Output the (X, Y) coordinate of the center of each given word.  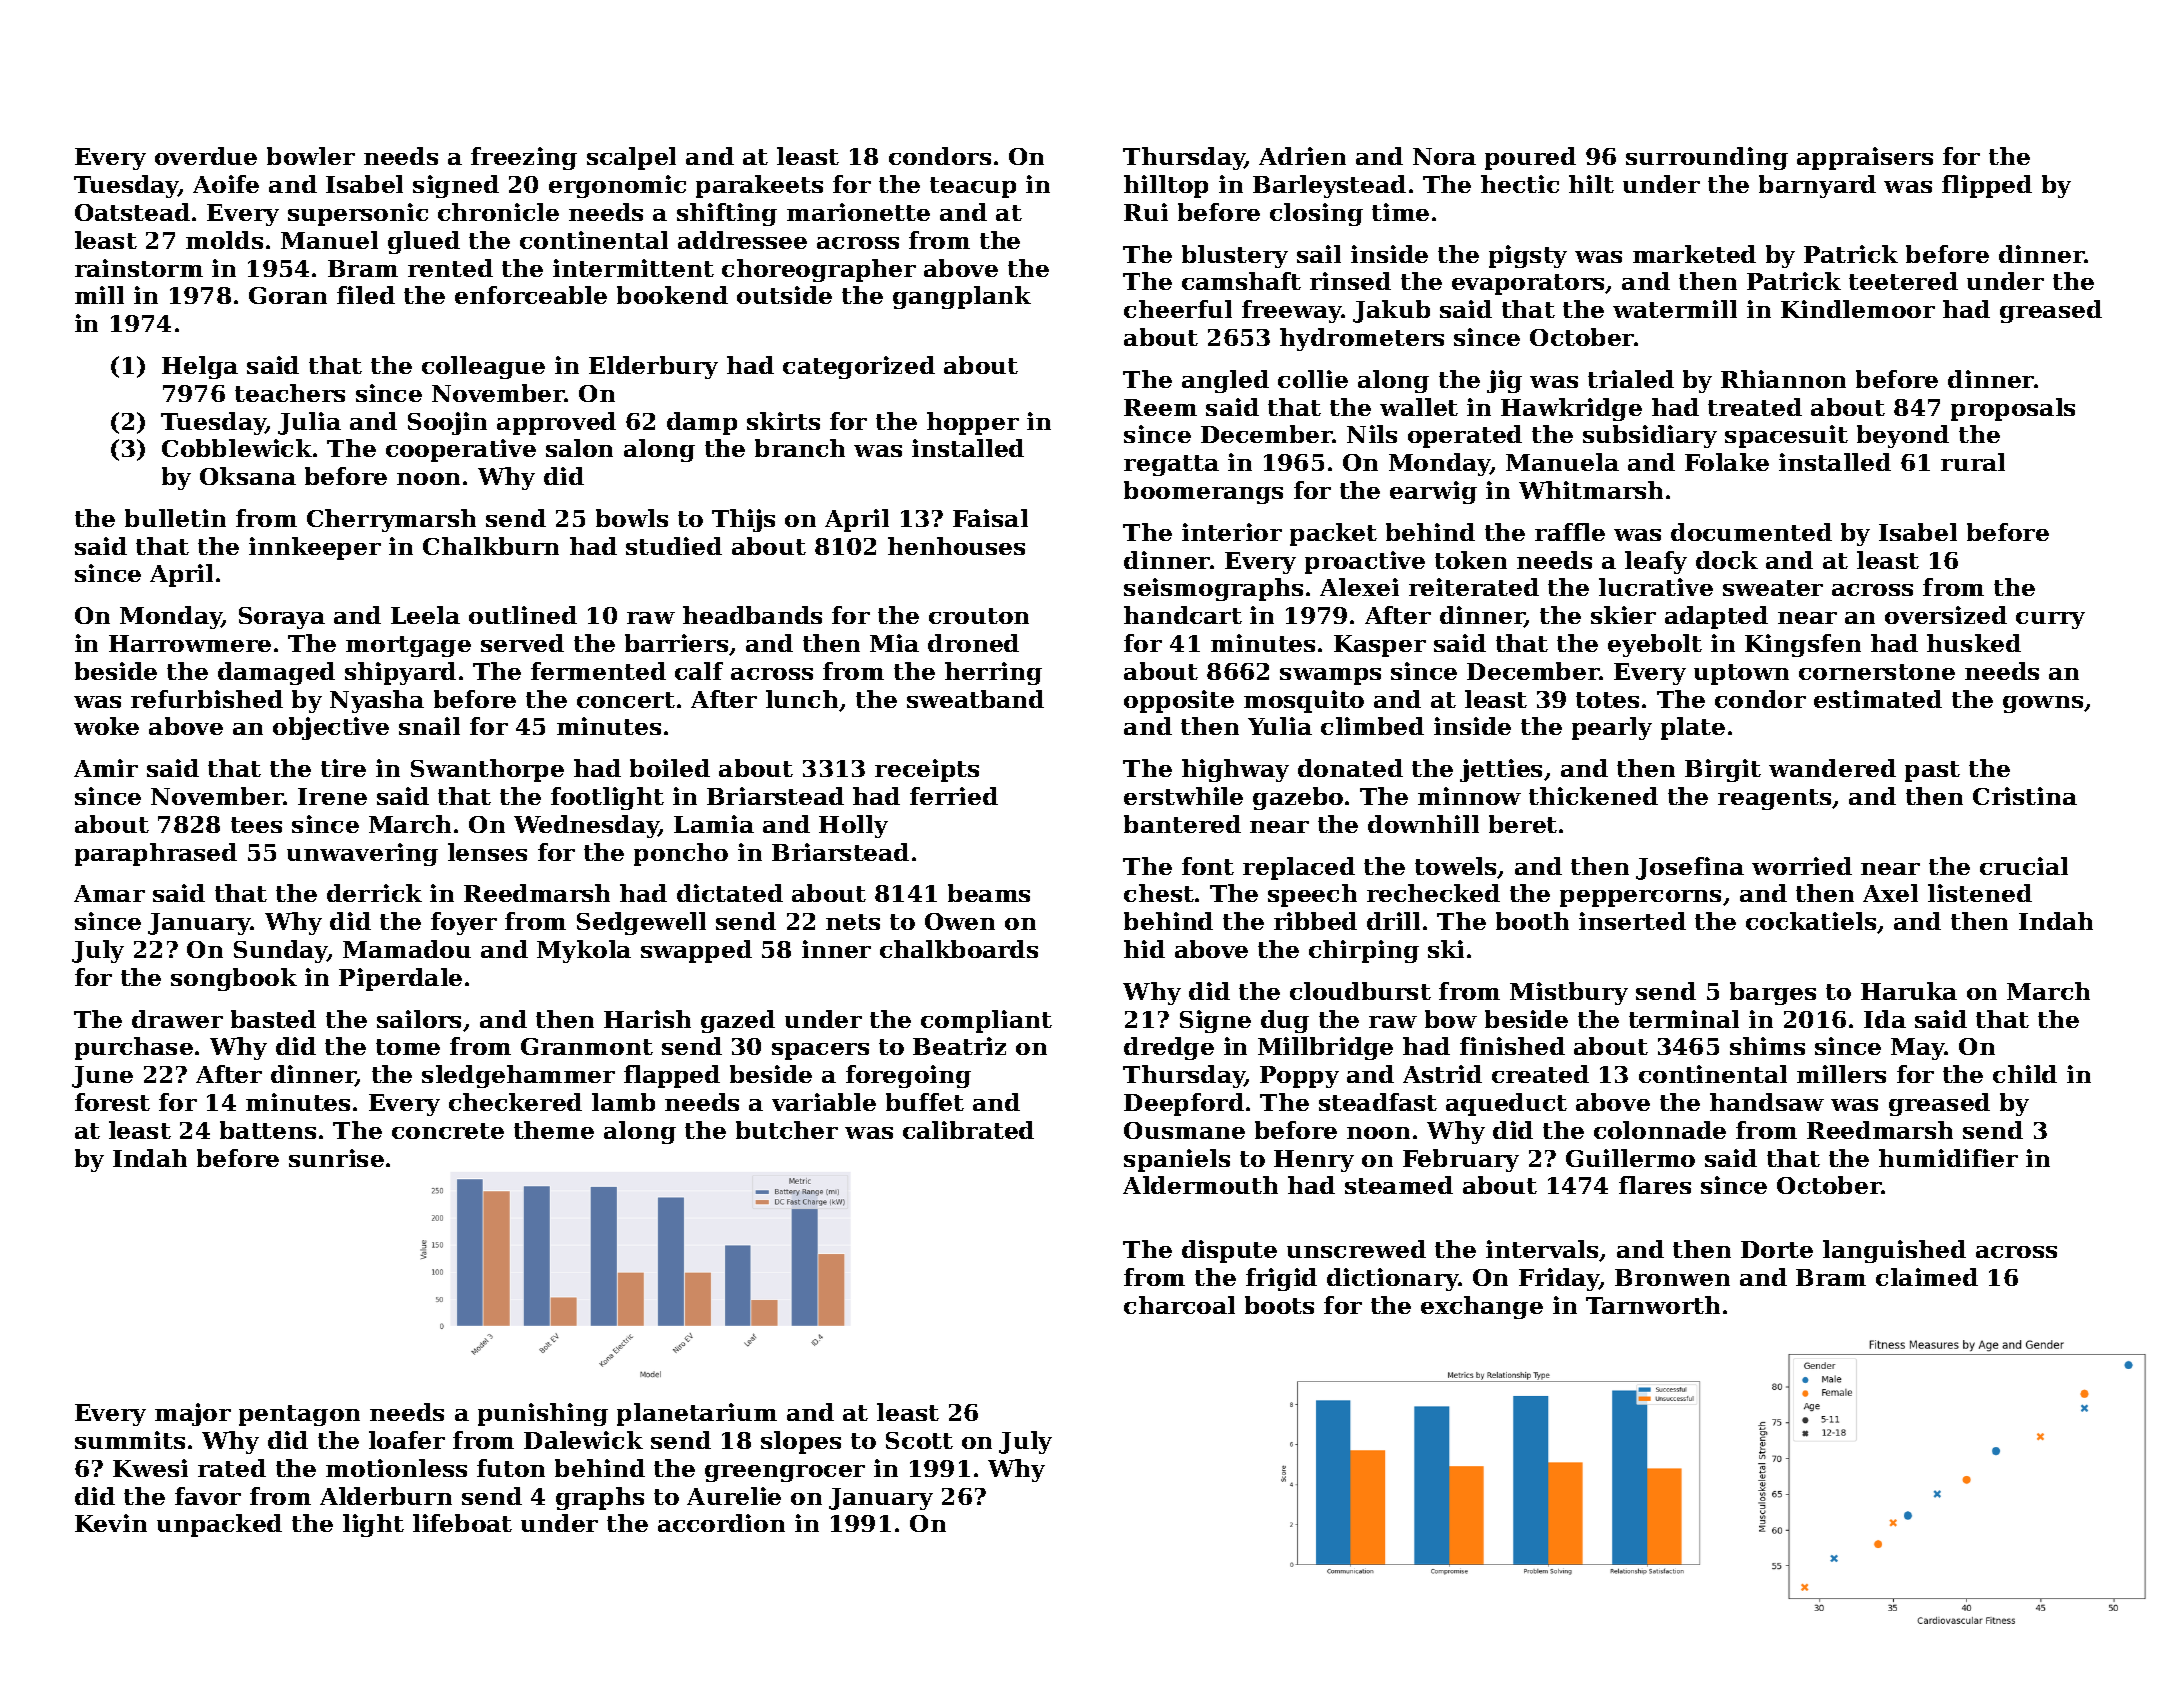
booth (1532, 921)
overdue (206, 156)
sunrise (336, 1158)
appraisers (1865, 158)
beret (1523, 824)
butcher (787, 1130)
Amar (109, 893)
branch (800, 448)
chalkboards (959, 949)
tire (343, 768)
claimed (1927, 1277)
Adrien (1302, 156)
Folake (1727, 462)
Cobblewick (237, 448)
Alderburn (386, 1496)
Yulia (1280, 726)
